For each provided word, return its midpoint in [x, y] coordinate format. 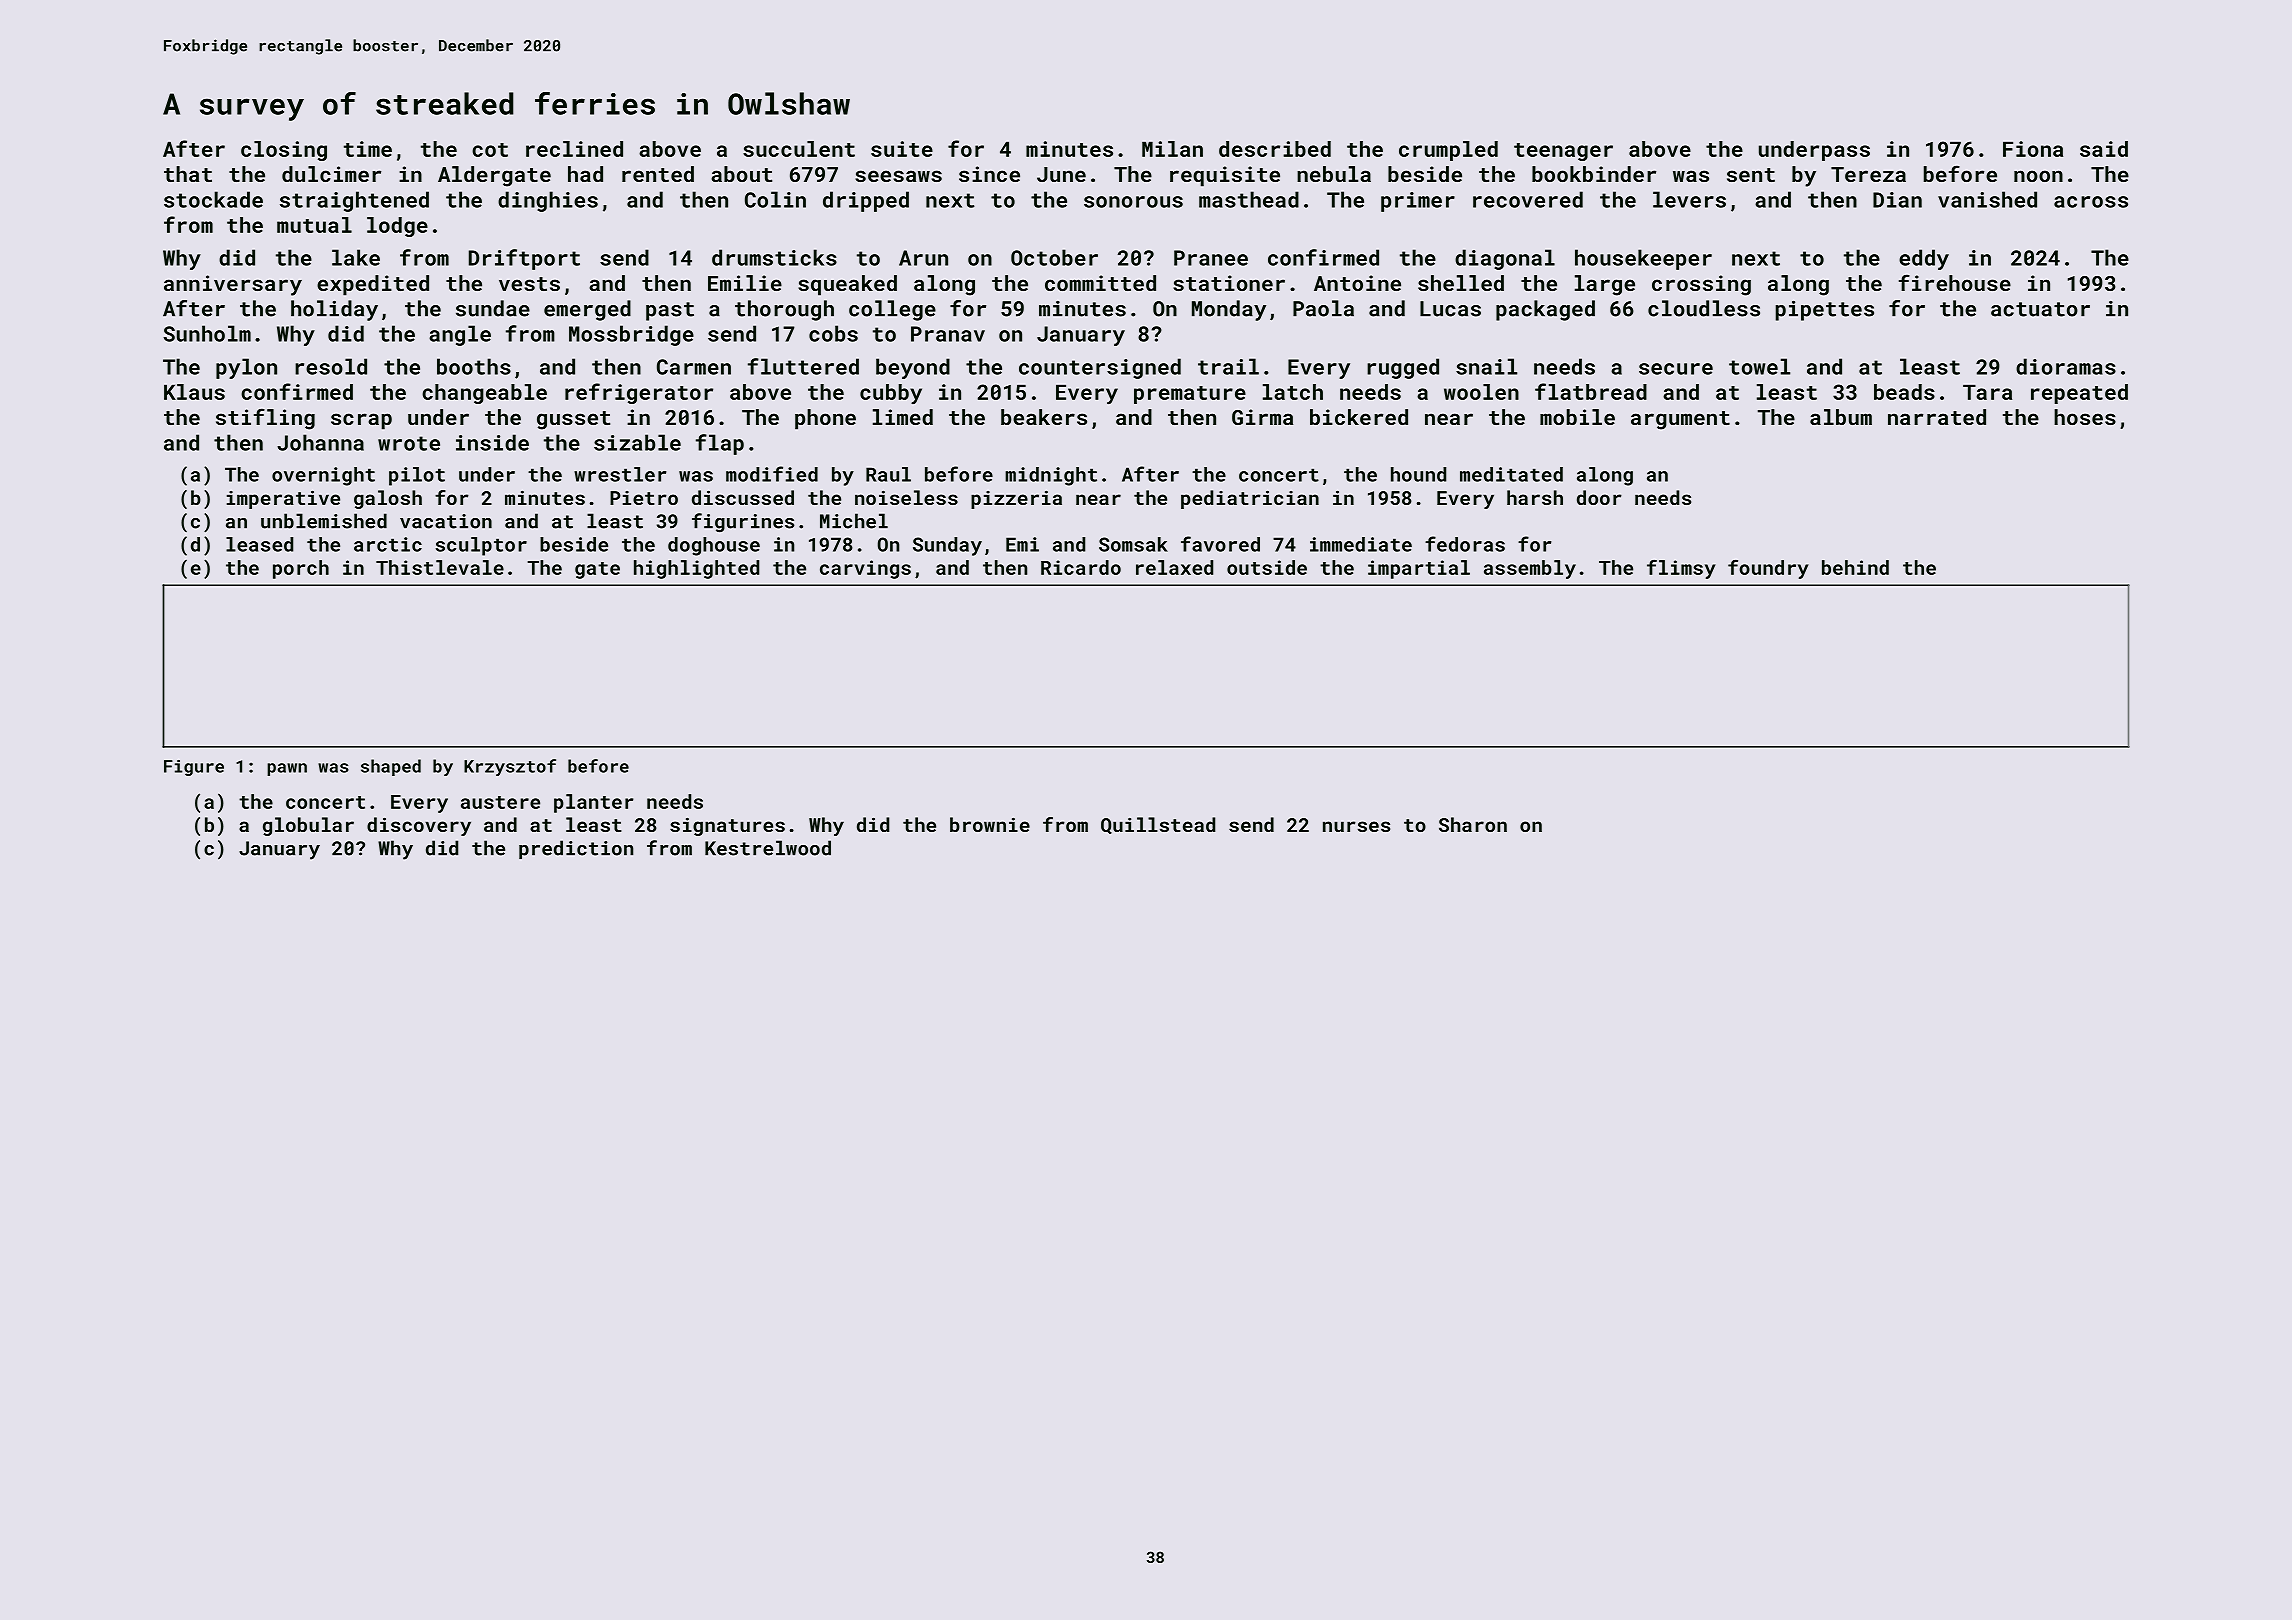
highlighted [696, 569]
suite [902, 149]
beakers [1044, 417]
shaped [391, 767]
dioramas [2066, 366]
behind [1855, 567]
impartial [1419, 569]
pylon [246, 368]
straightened [354, 201]
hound [1418, 474]
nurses [1356, 826]
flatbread [1591, 391]
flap [720, 444]
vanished [1987, 199]
